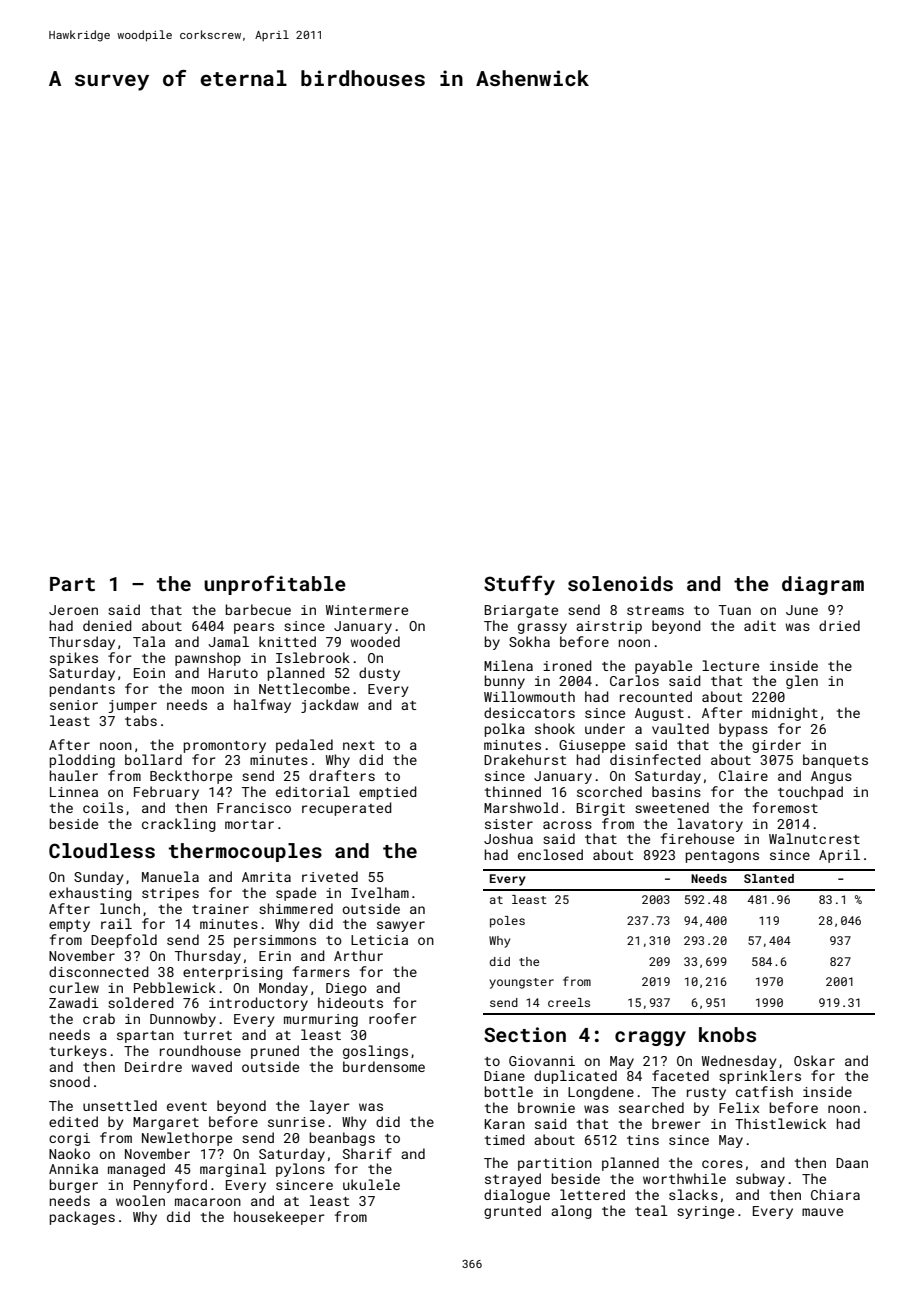 This screenshot has height=1308, width=924. Describe the element at coordinates (179, 825) in the screenshot. I see `crackling` at that location.
